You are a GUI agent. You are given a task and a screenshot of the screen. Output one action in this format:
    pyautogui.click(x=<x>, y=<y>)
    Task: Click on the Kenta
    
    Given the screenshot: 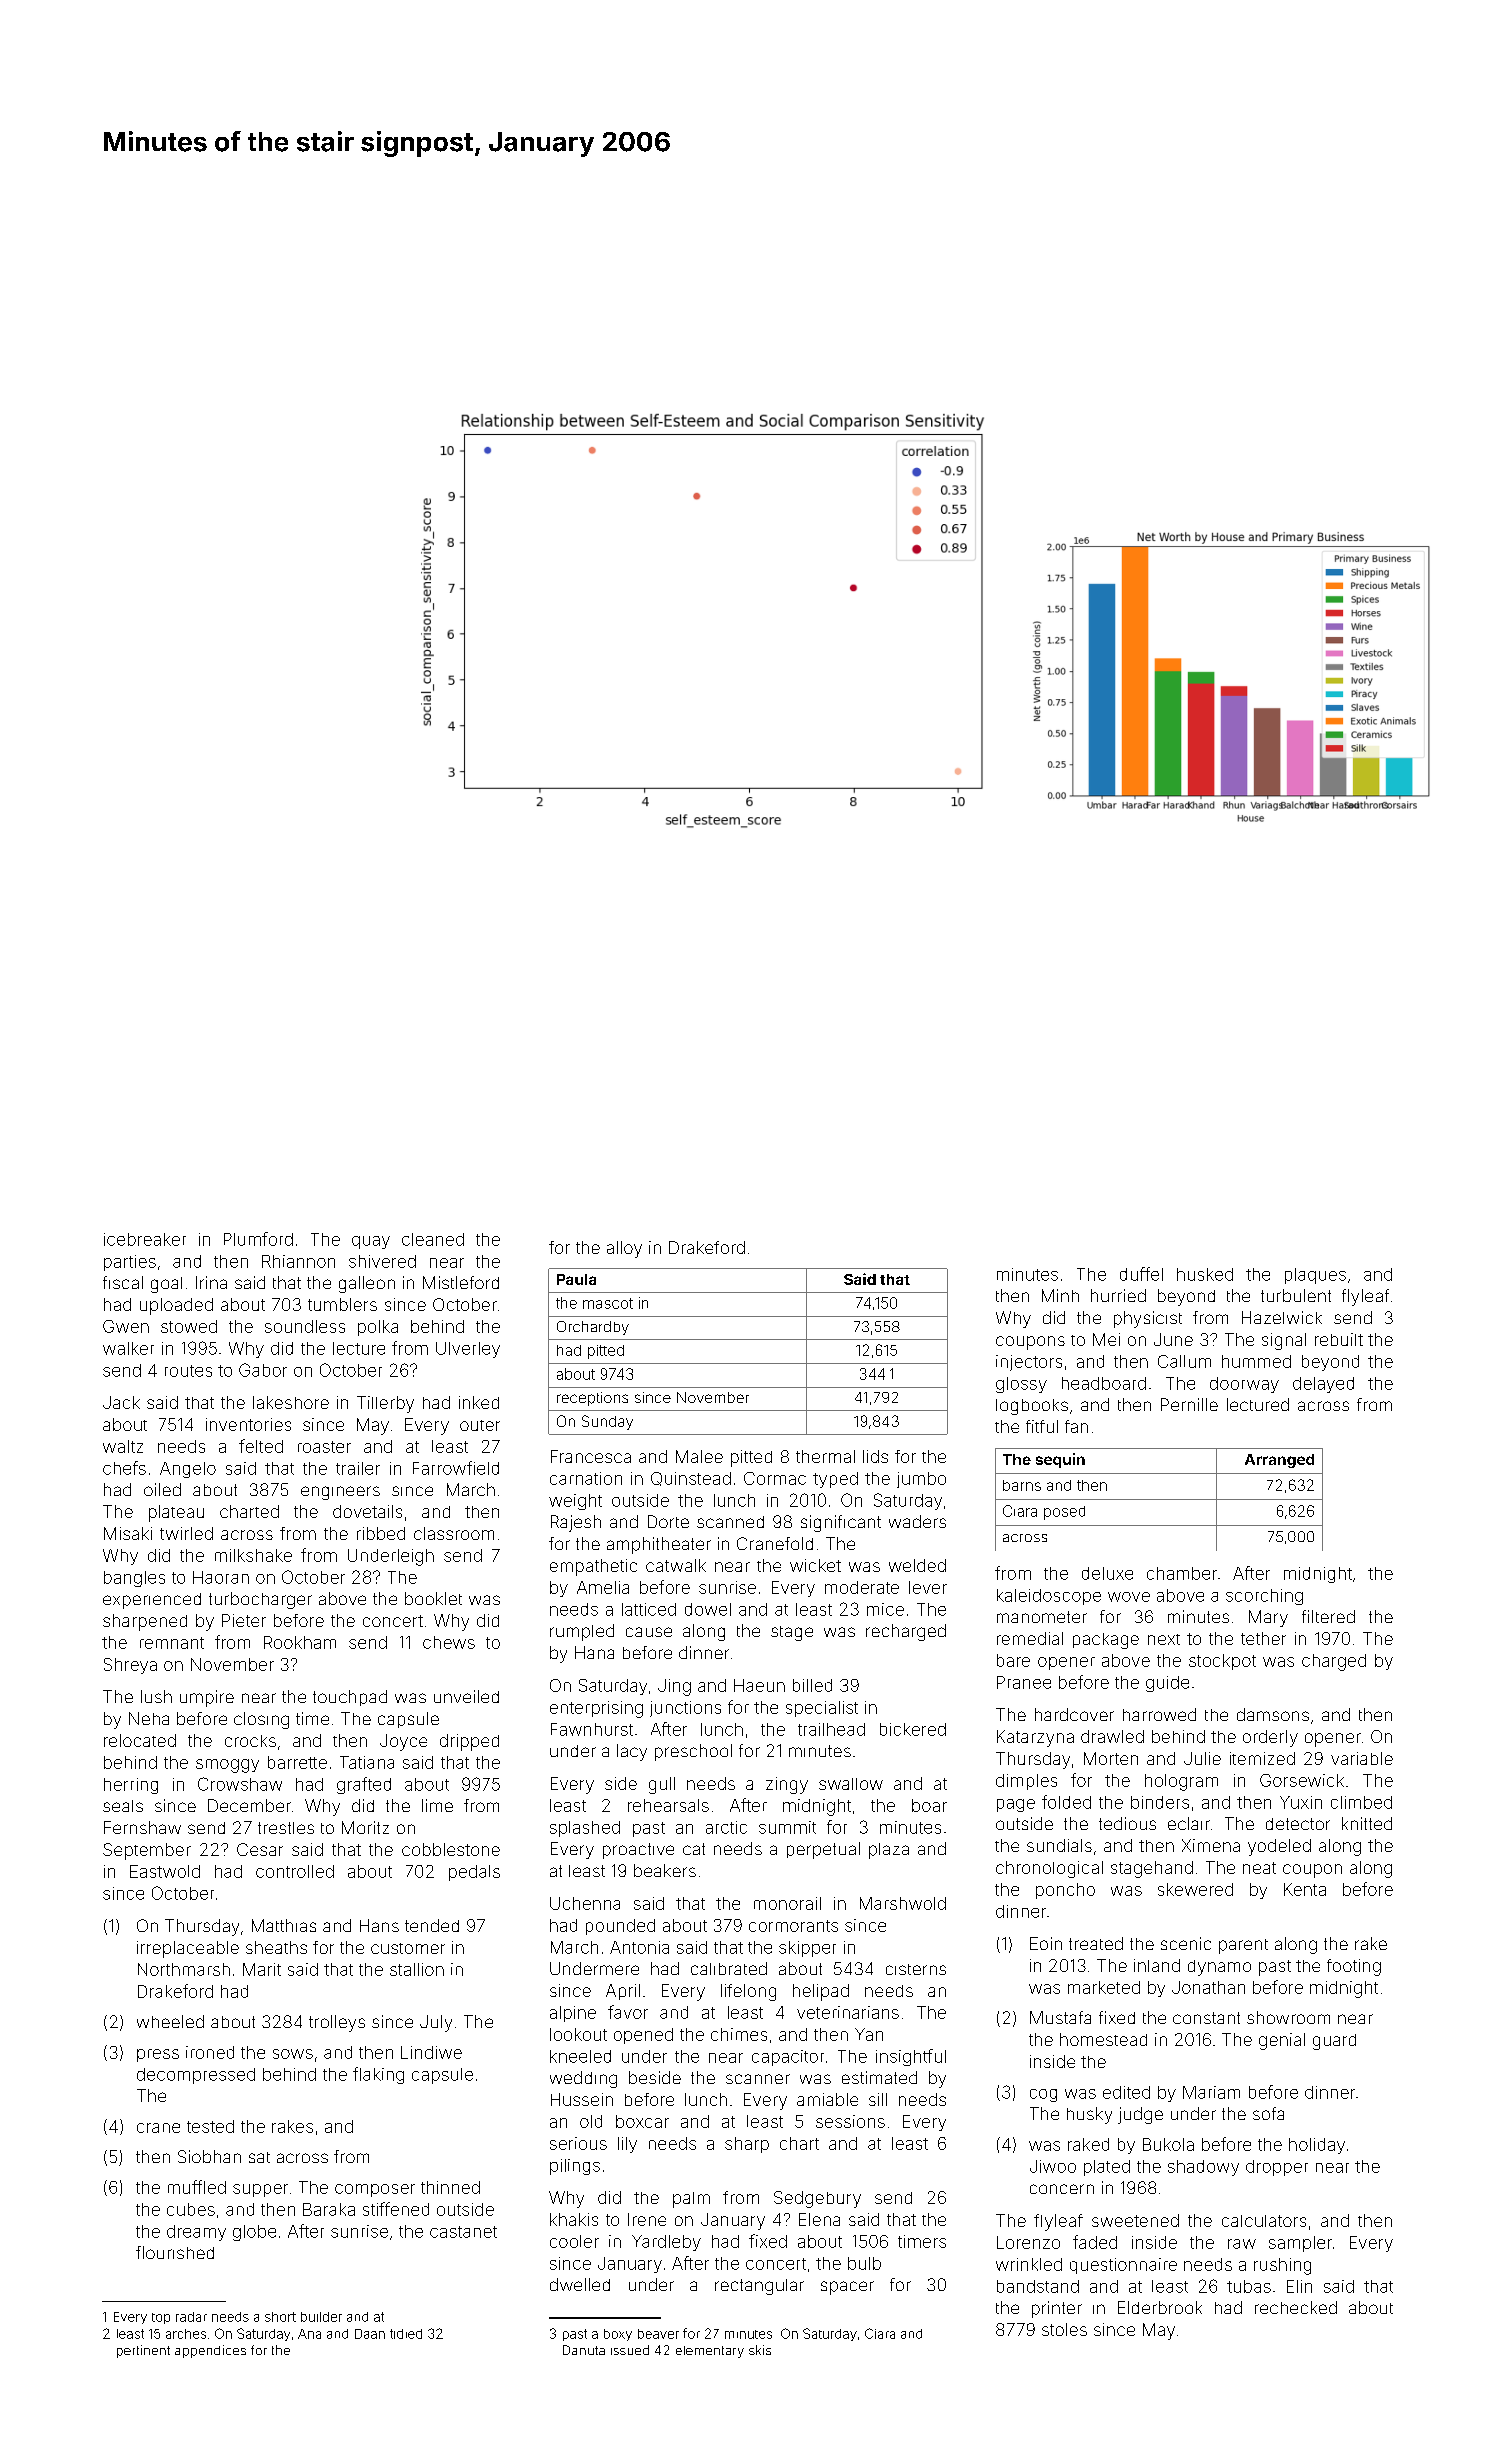 What is the action you would take?
    pyautogui.click(x=1305, y=1889)
